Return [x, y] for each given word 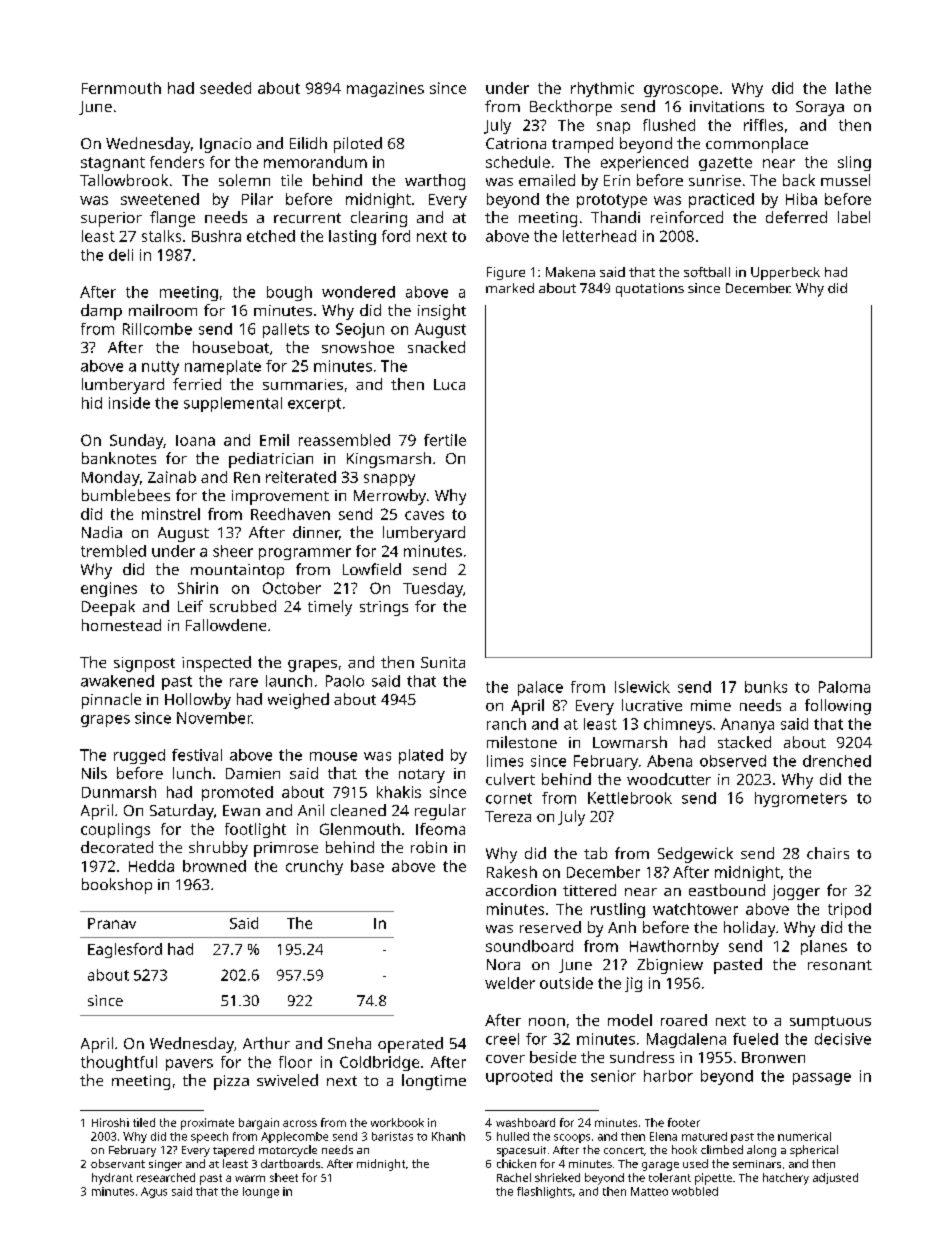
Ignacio [225, 145]
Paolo [345, 681]
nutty [160, 368]
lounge [261, 1192]
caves [424, 515]
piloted [358, 145]
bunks [766, 687]
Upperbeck [785, 273]
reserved [550, 927]
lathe [853, 88]
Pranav [112, 923]
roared [684, 1020]
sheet [284, 1177]
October [292, 588]
